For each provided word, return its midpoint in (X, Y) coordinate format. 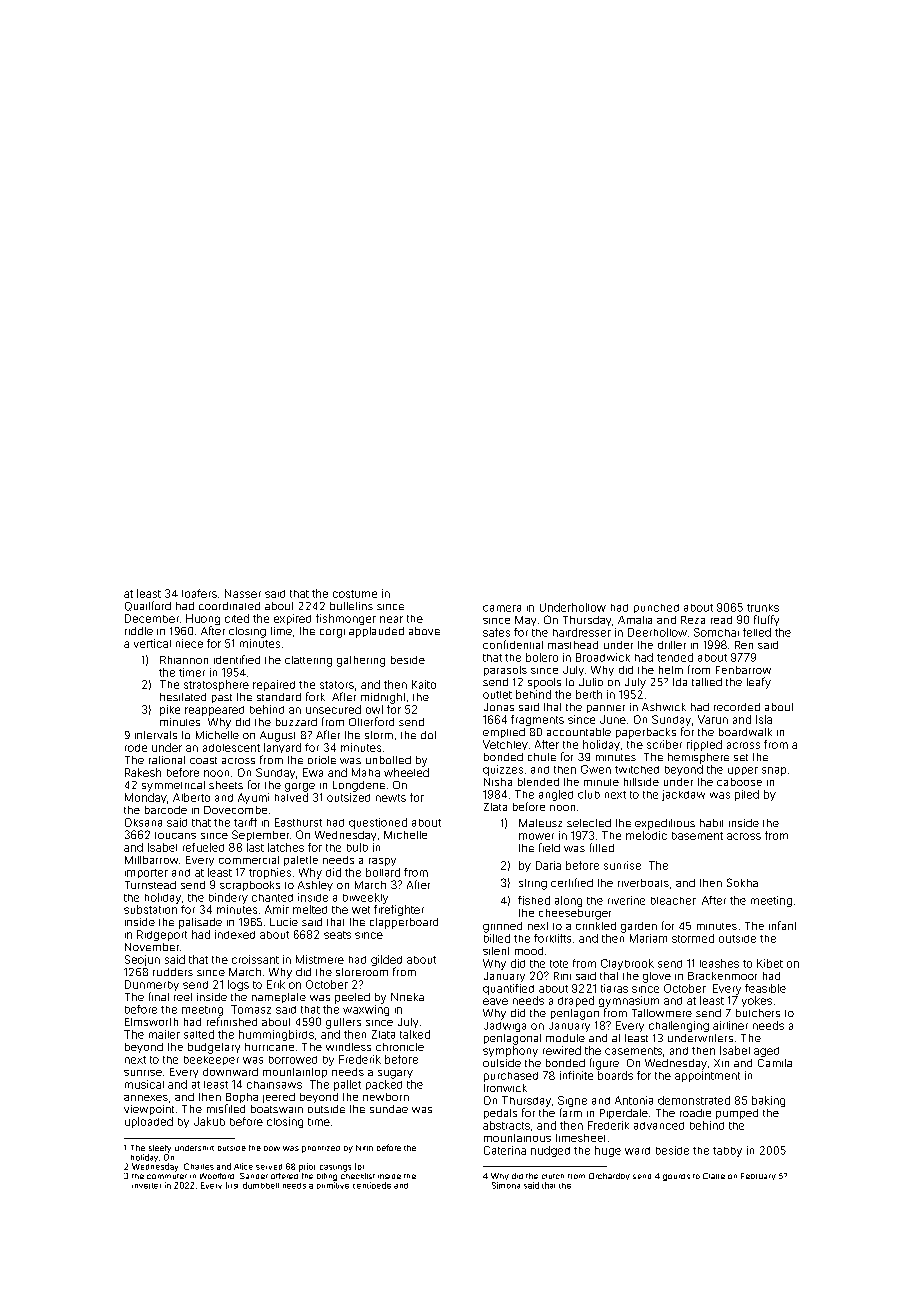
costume (355, 594)
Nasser (243, 593)
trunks (763, 608)
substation (150, 909)
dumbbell (261, 1185)
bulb (357, 847)
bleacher (673, 901)
